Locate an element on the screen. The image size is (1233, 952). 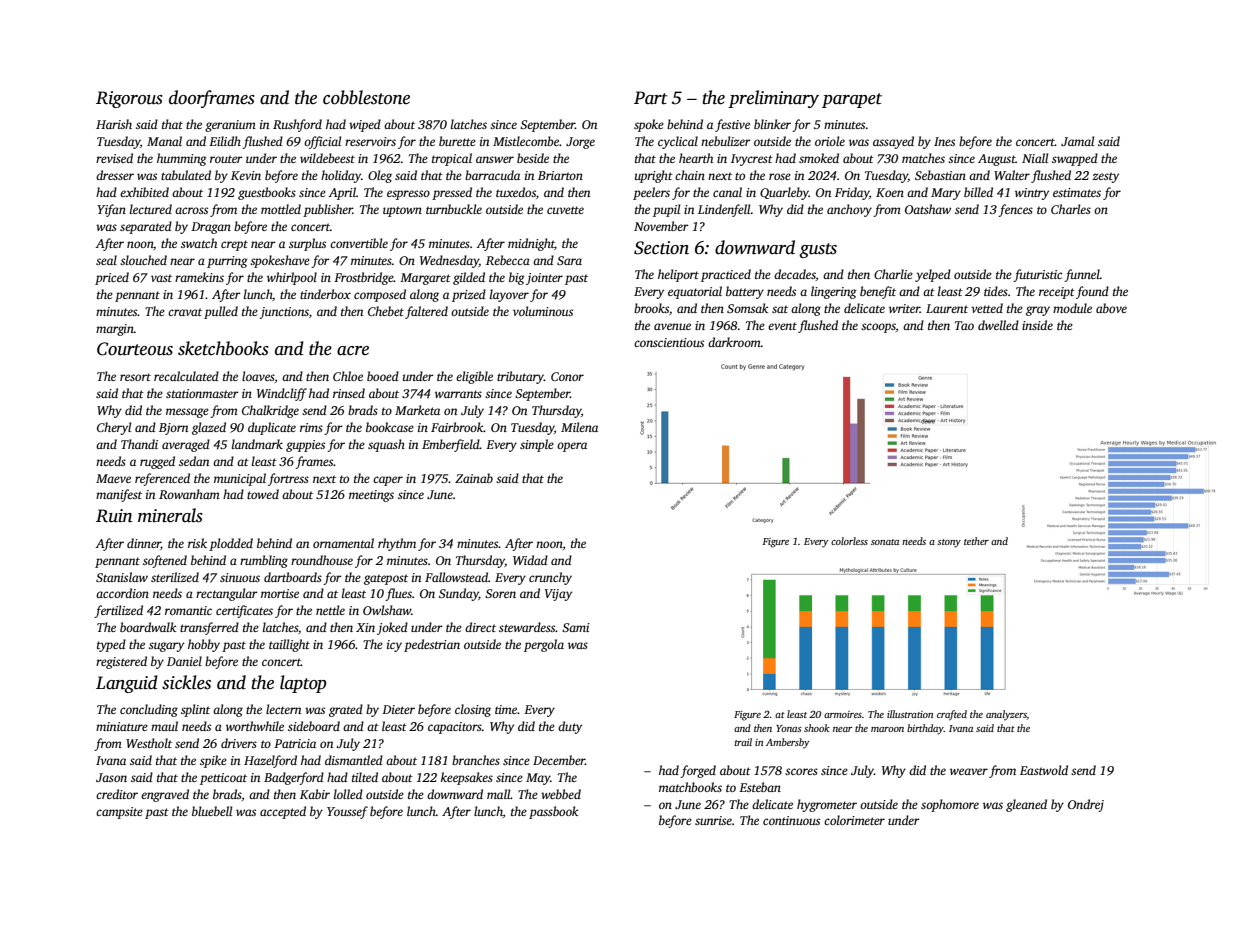
Widad is located at coordinates (530, 560).
